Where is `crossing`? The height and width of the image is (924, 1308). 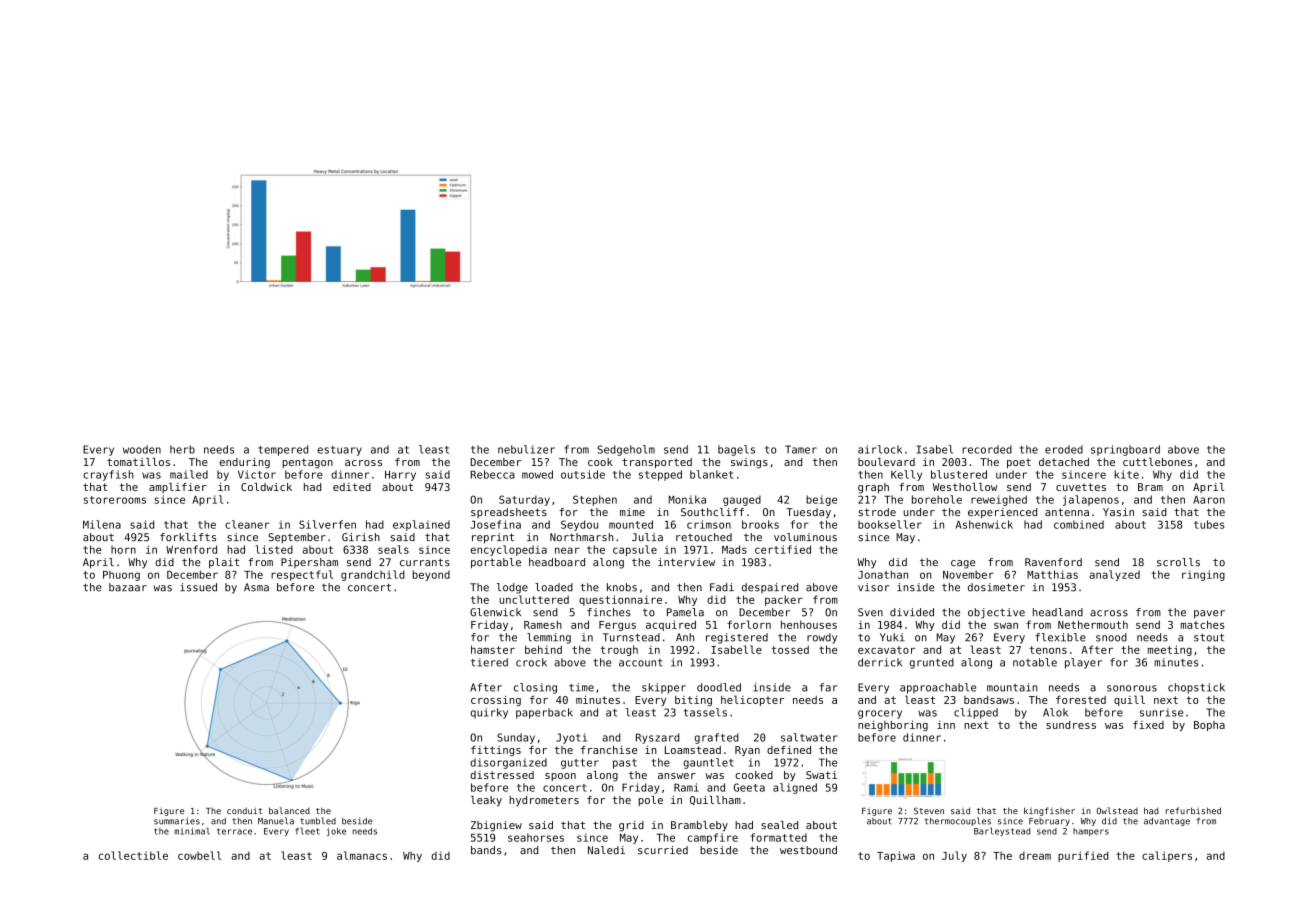 crossing is located at coordinates (496, 701).
